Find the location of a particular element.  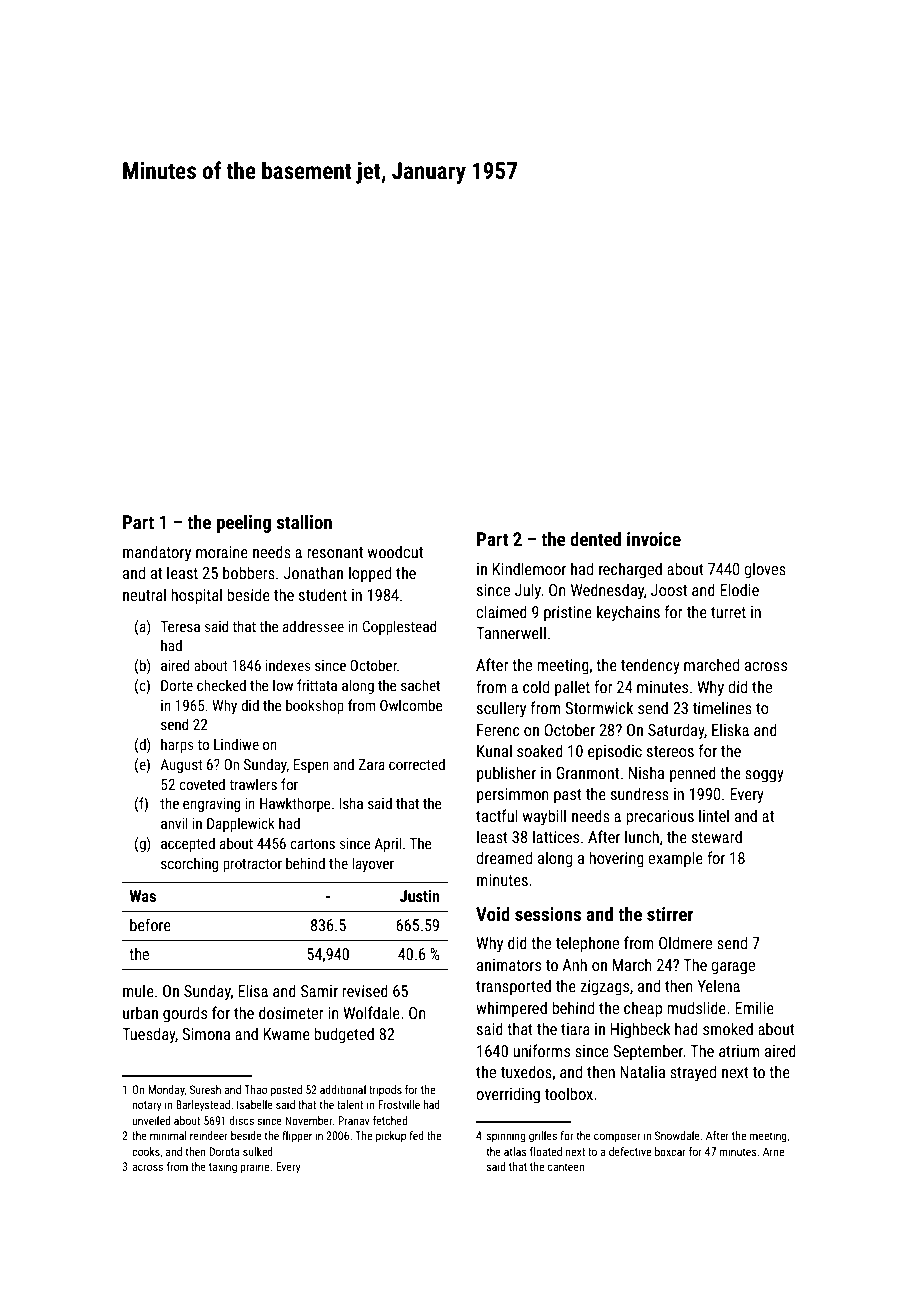

accepted is located at coordinates (188, 844).
